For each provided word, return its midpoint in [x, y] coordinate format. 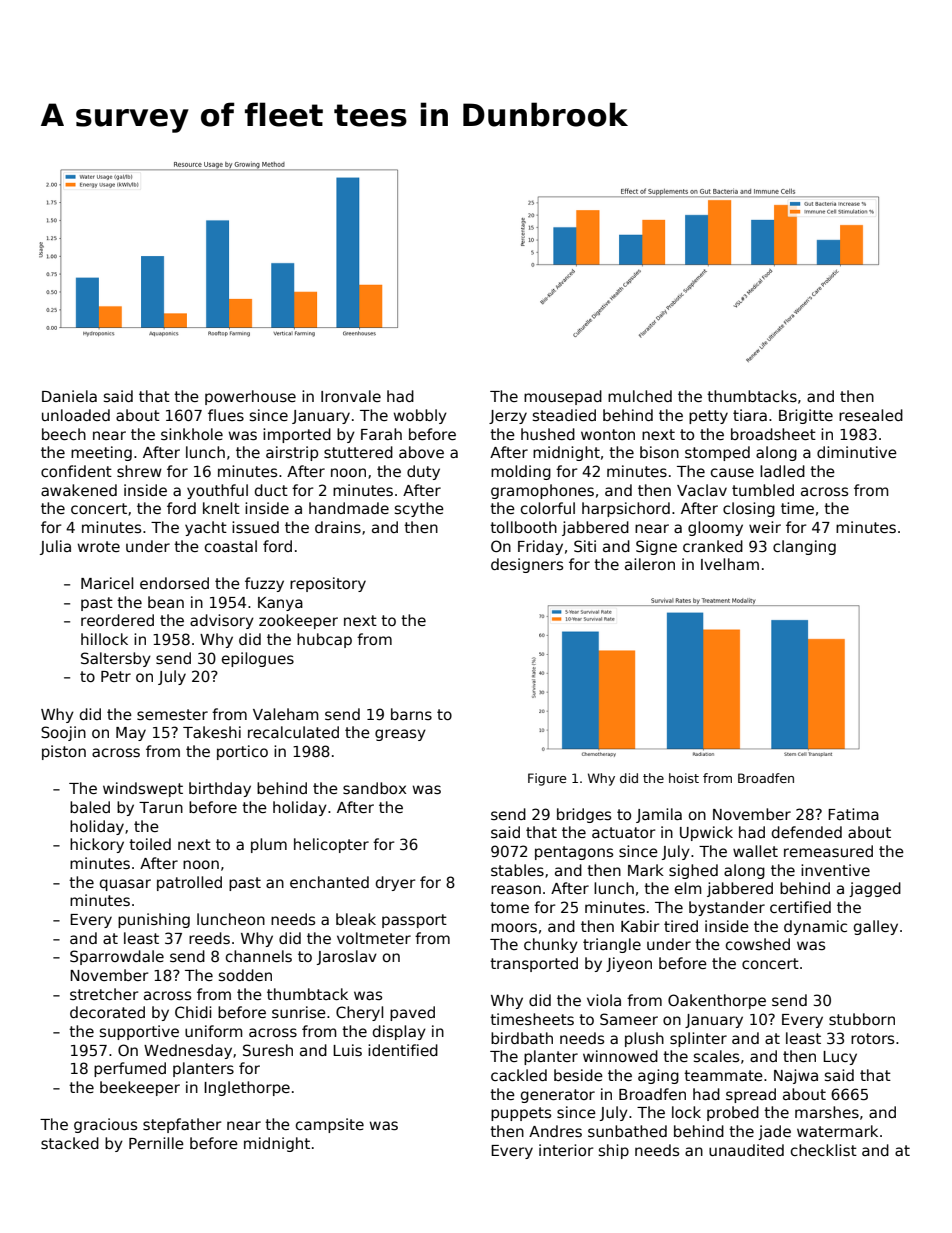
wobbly [420, 416]
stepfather [182, 1125]
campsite [330, 1125]
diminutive [857, 452]
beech [64, 434]
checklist [824, 1150]
